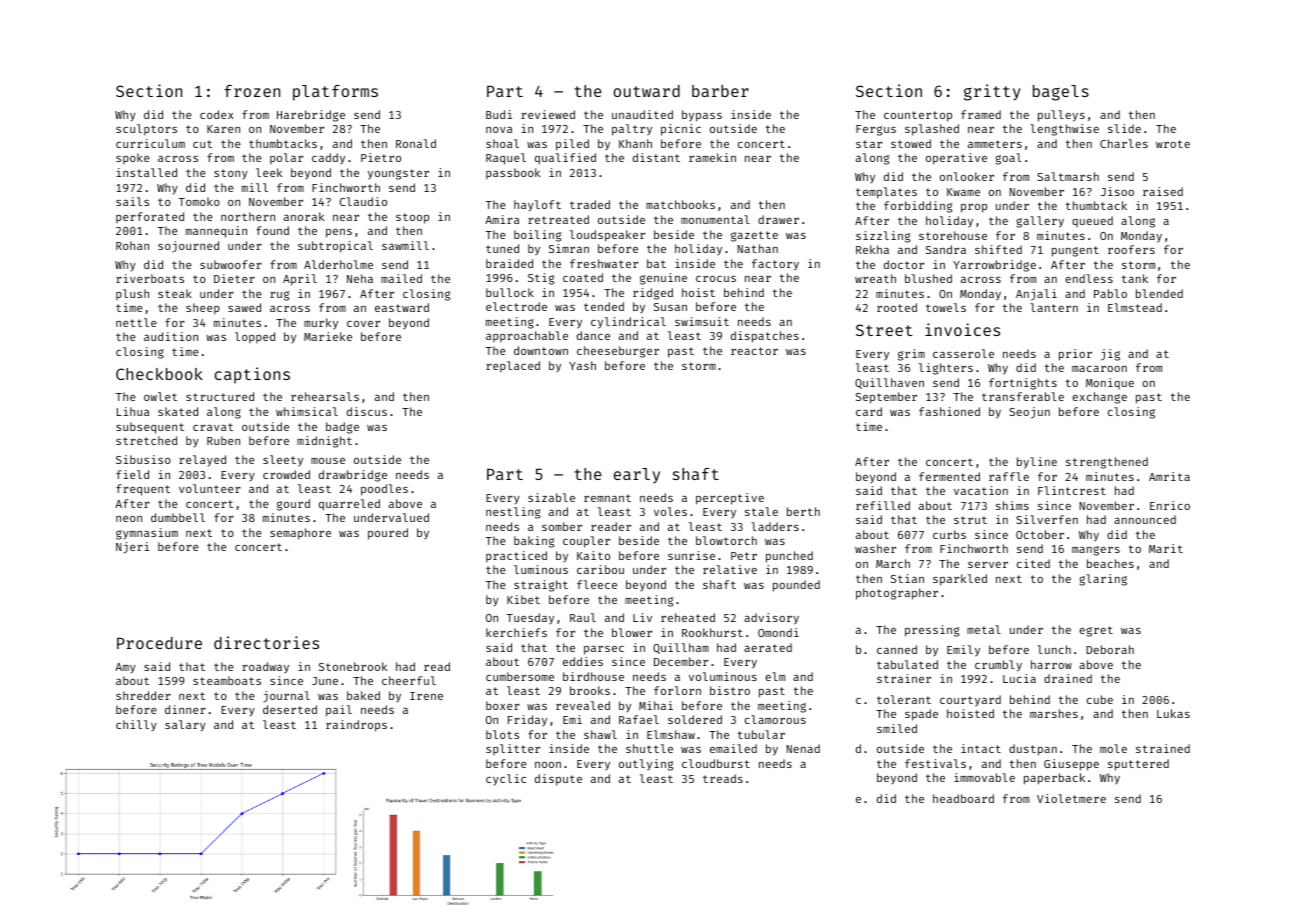 The width and height of the screenshot is (1308, 924). What do you see at coordinates (775, 719) in the screenshot?
I see `clamorous` at bounding box center [775, 719].
